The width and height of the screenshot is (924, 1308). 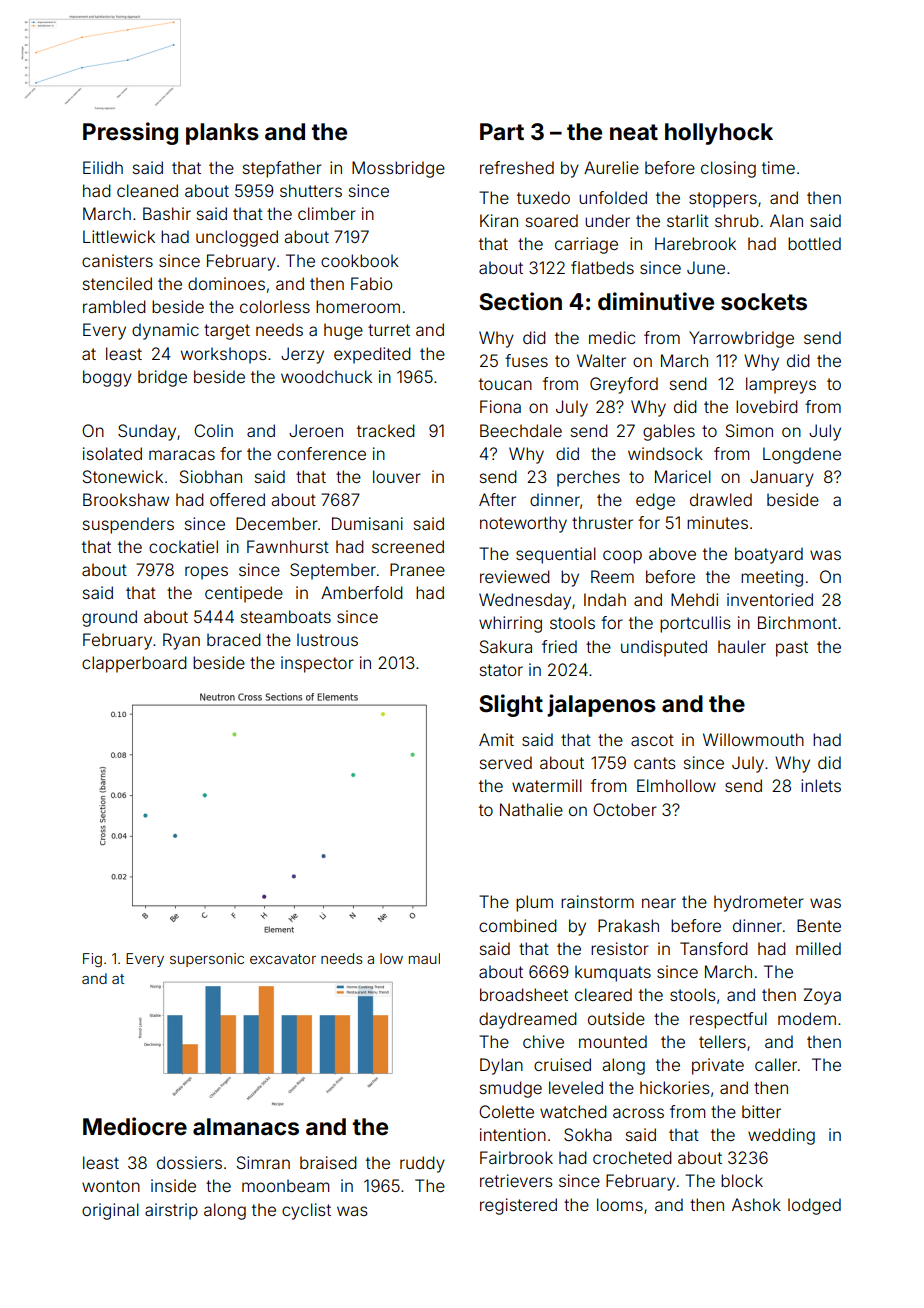 I want to click on suspenders, so click(x=128, y=525).
